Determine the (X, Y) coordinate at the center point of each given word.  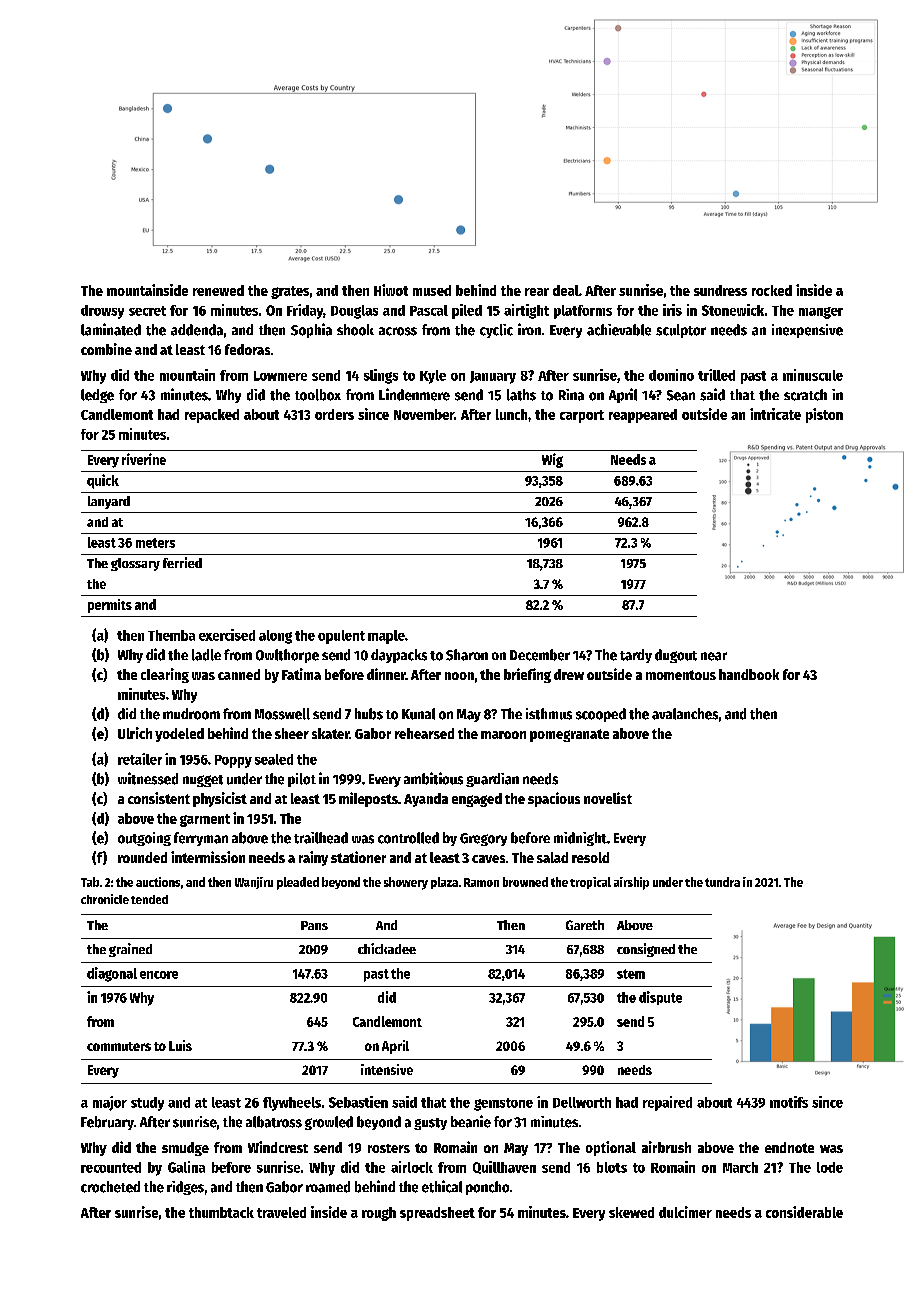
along (275, 637)
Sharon (467, 655)
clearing (165, 675)
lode (830, 1167)
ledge (97, 396)
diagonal (112, 974)
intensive (387, 1069)
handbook (749, 674)
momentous (681, 675)
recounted (111, 1167)
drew (569, 674)
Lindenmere (414, 394)
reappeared (643, 416)
